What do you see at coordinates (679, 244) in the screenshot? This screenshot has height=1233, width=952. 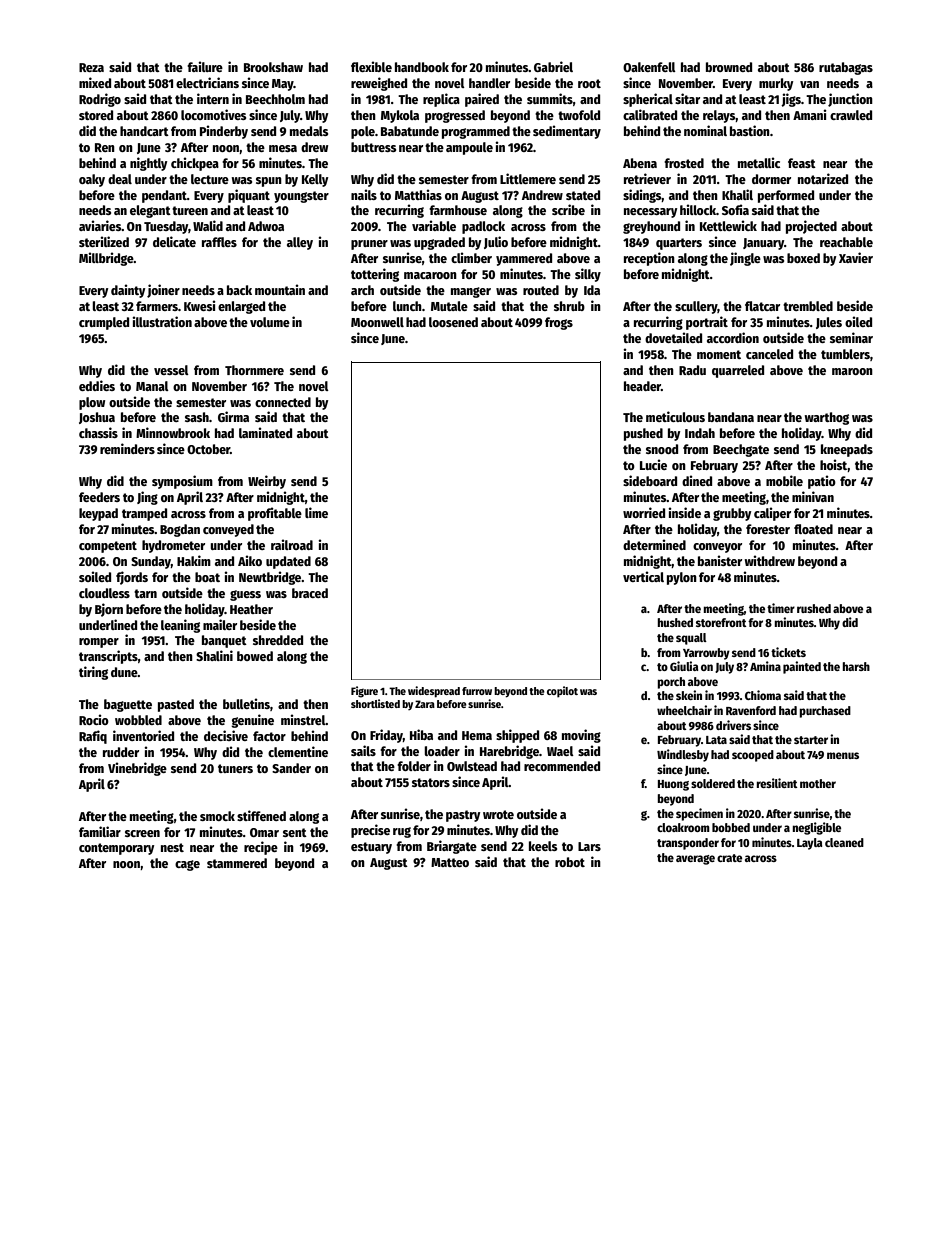 I see `quarters` at bounding box center [679, 244].
